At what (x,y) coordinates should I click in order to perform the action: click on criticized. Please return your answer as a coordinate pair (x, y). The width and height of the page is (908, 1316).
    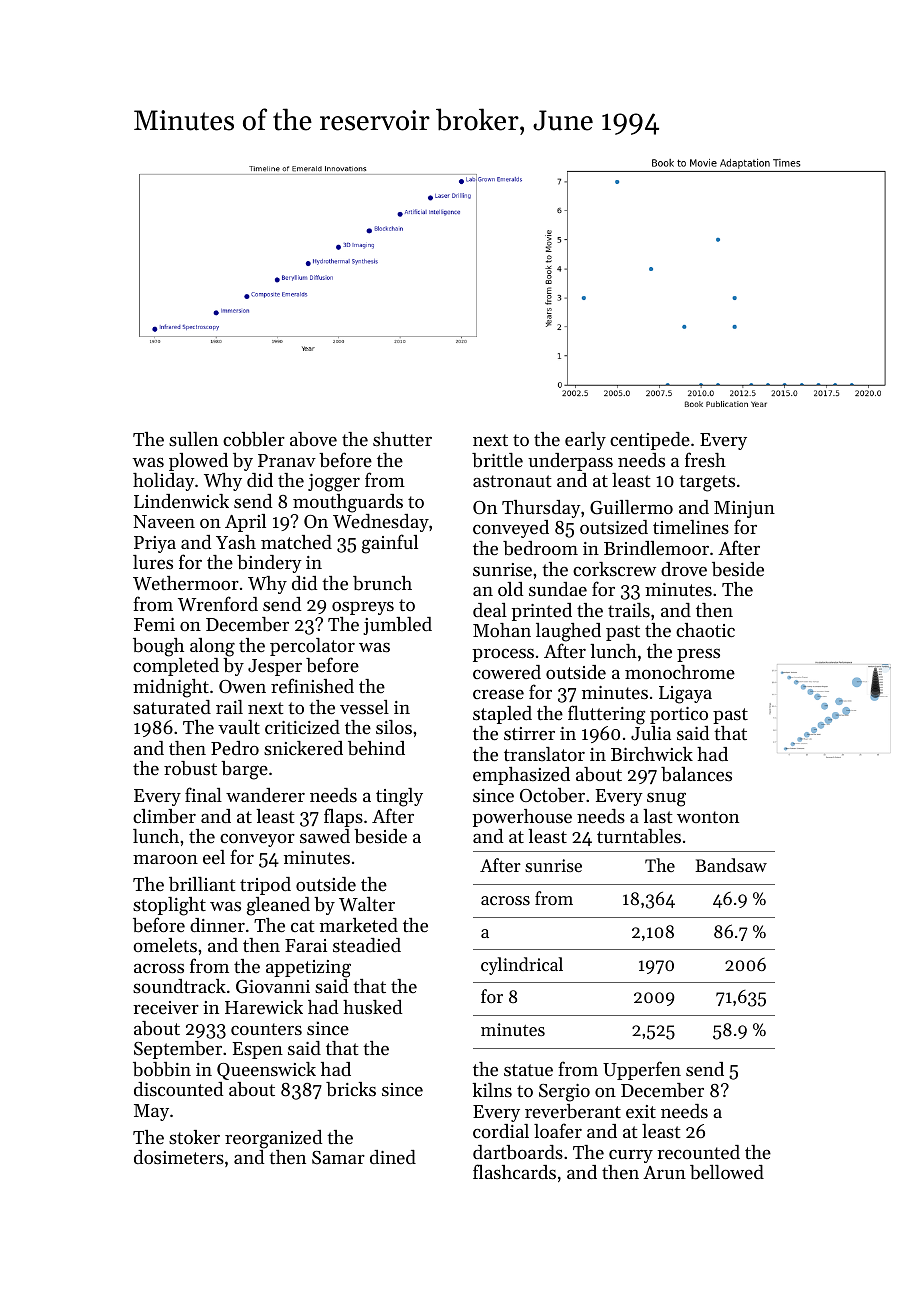
    Looking at the image, I should click on (302, 727).
